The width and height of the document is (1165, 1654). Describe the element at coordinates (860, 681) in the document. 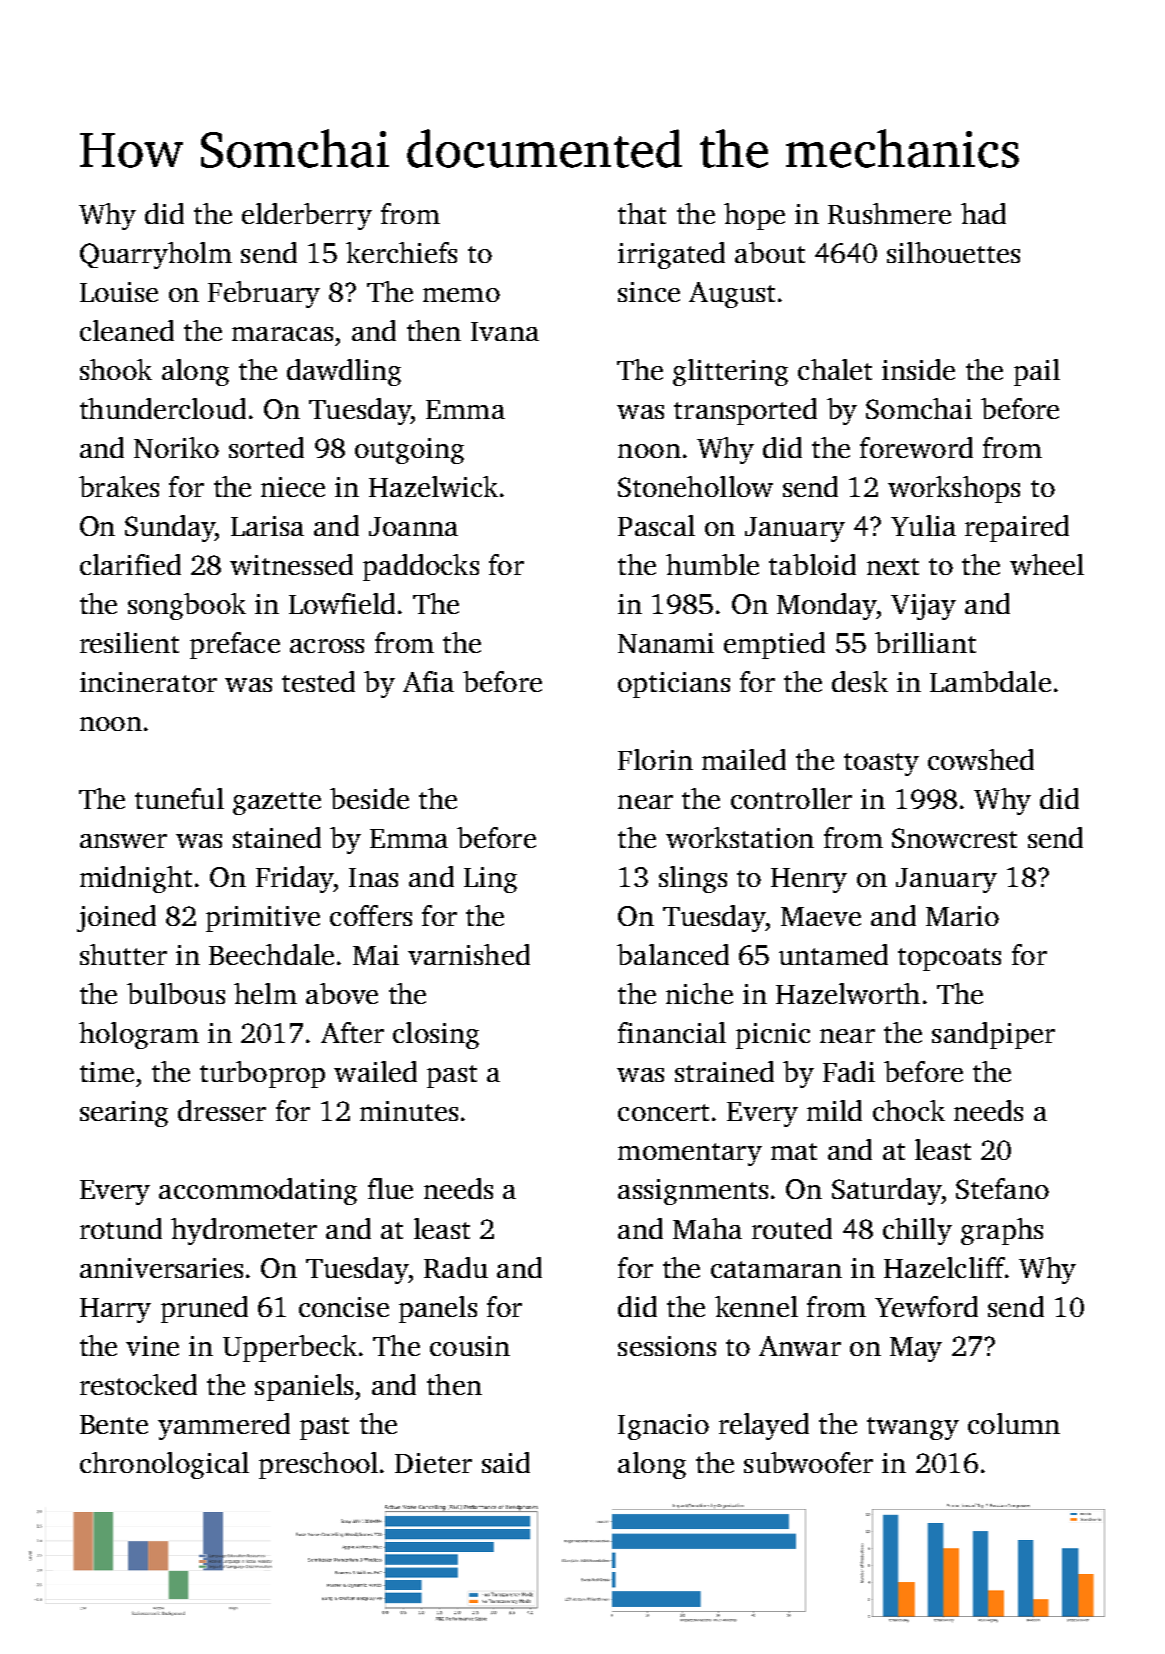

I see `desk` at that location.
